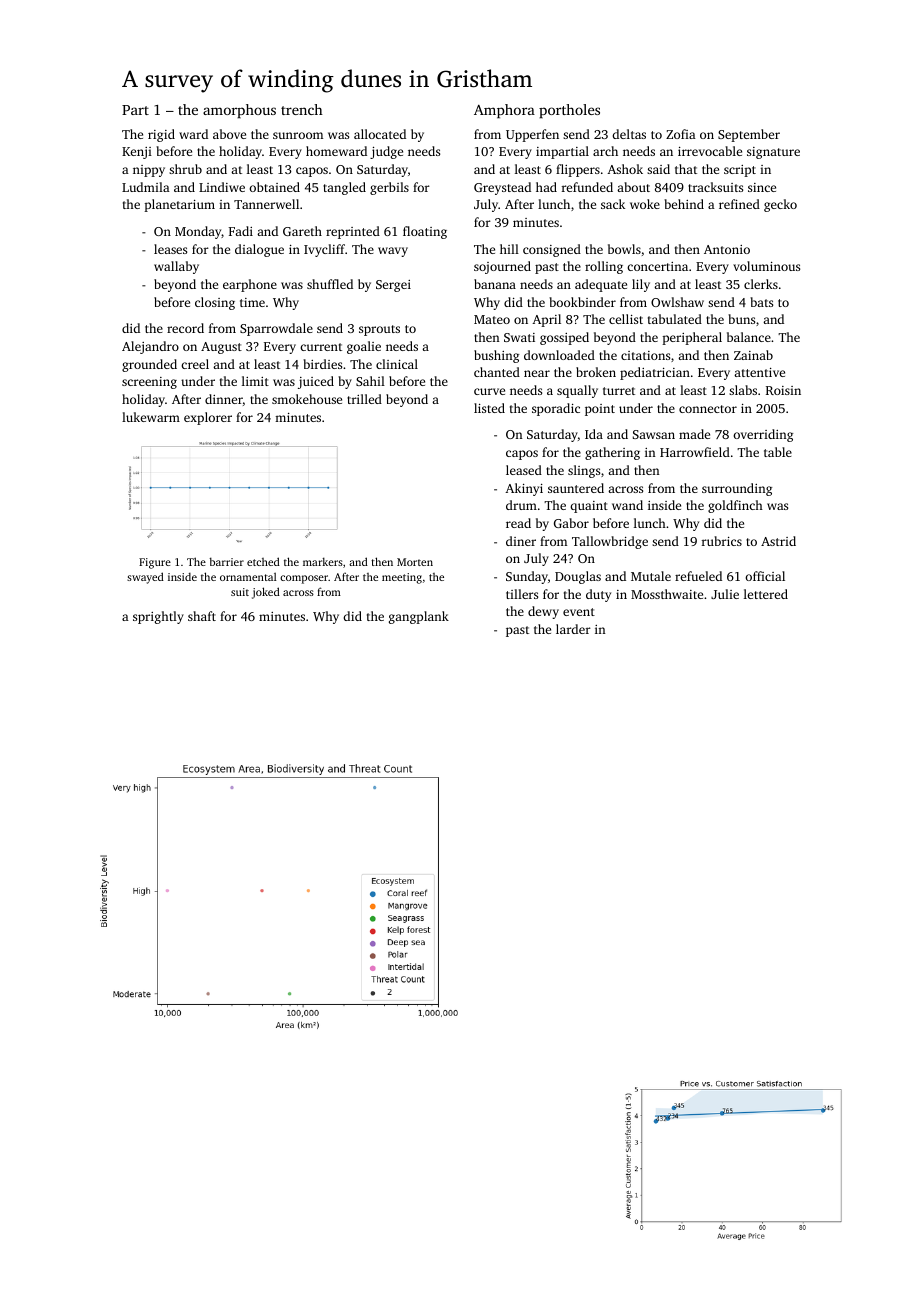  I want to click on signature, so click(773, 153).
